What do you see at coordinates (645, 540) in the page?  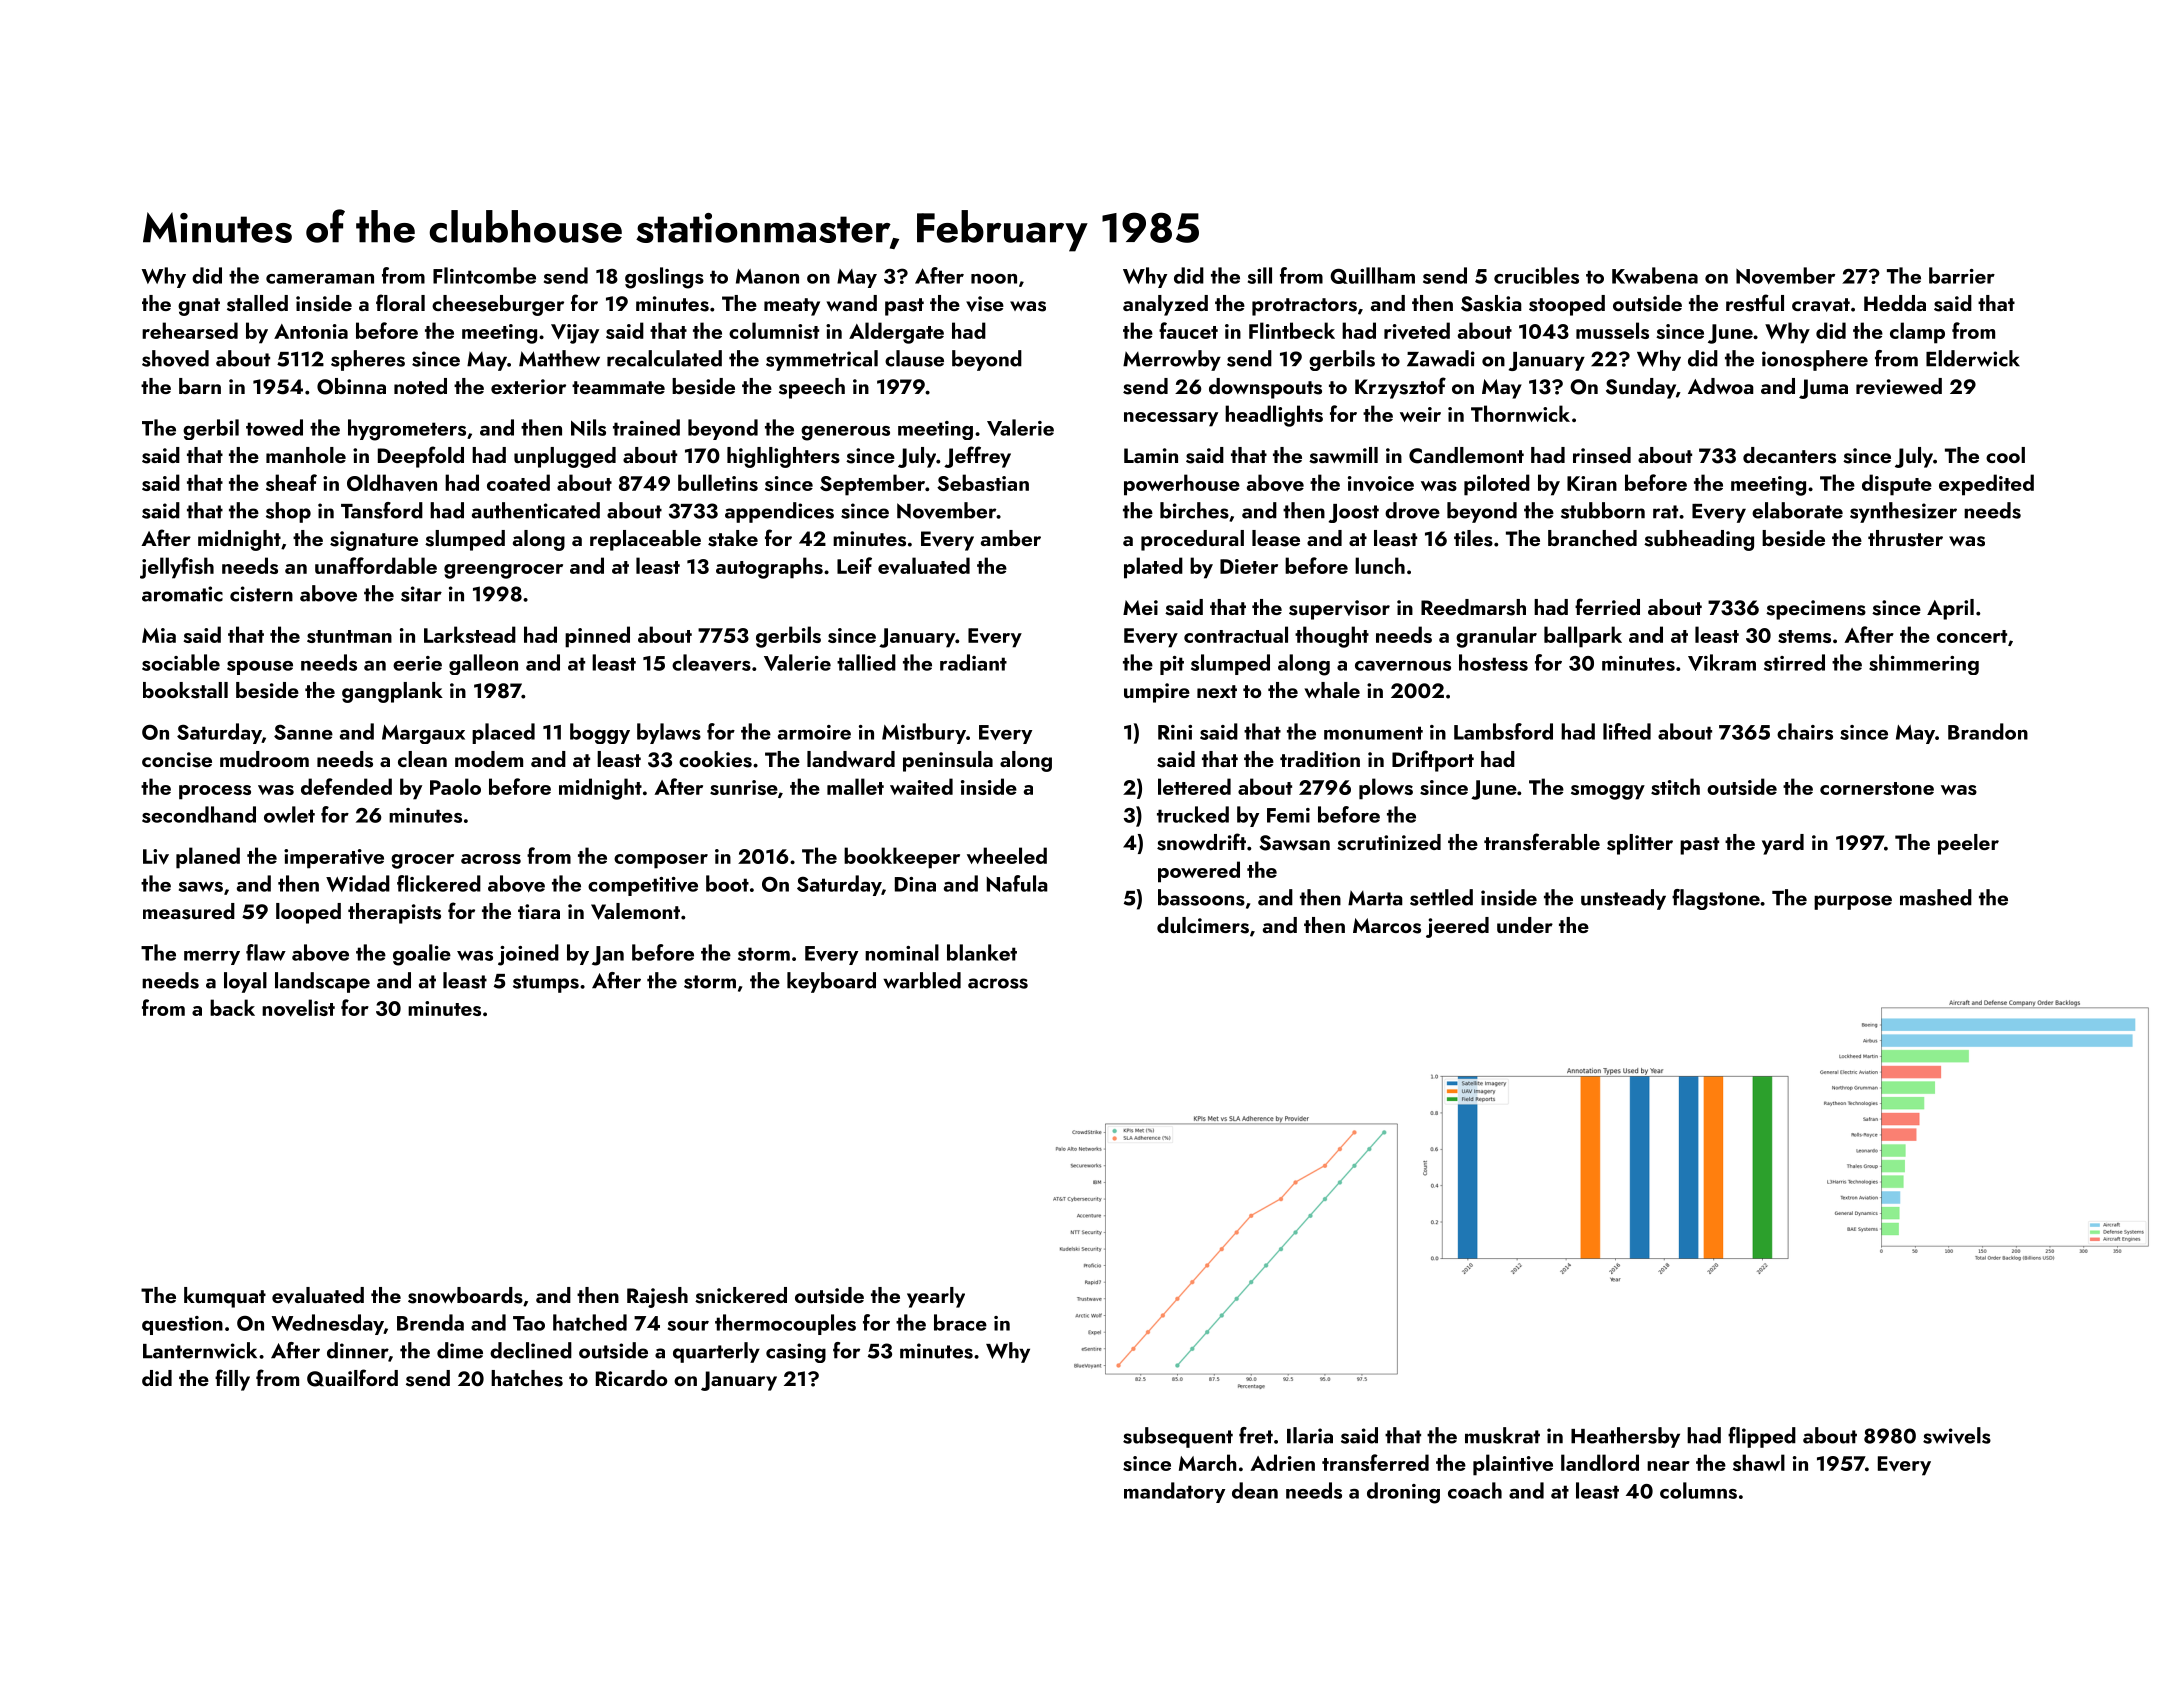 I see `replaceable` at bounding box center [645, 540].
